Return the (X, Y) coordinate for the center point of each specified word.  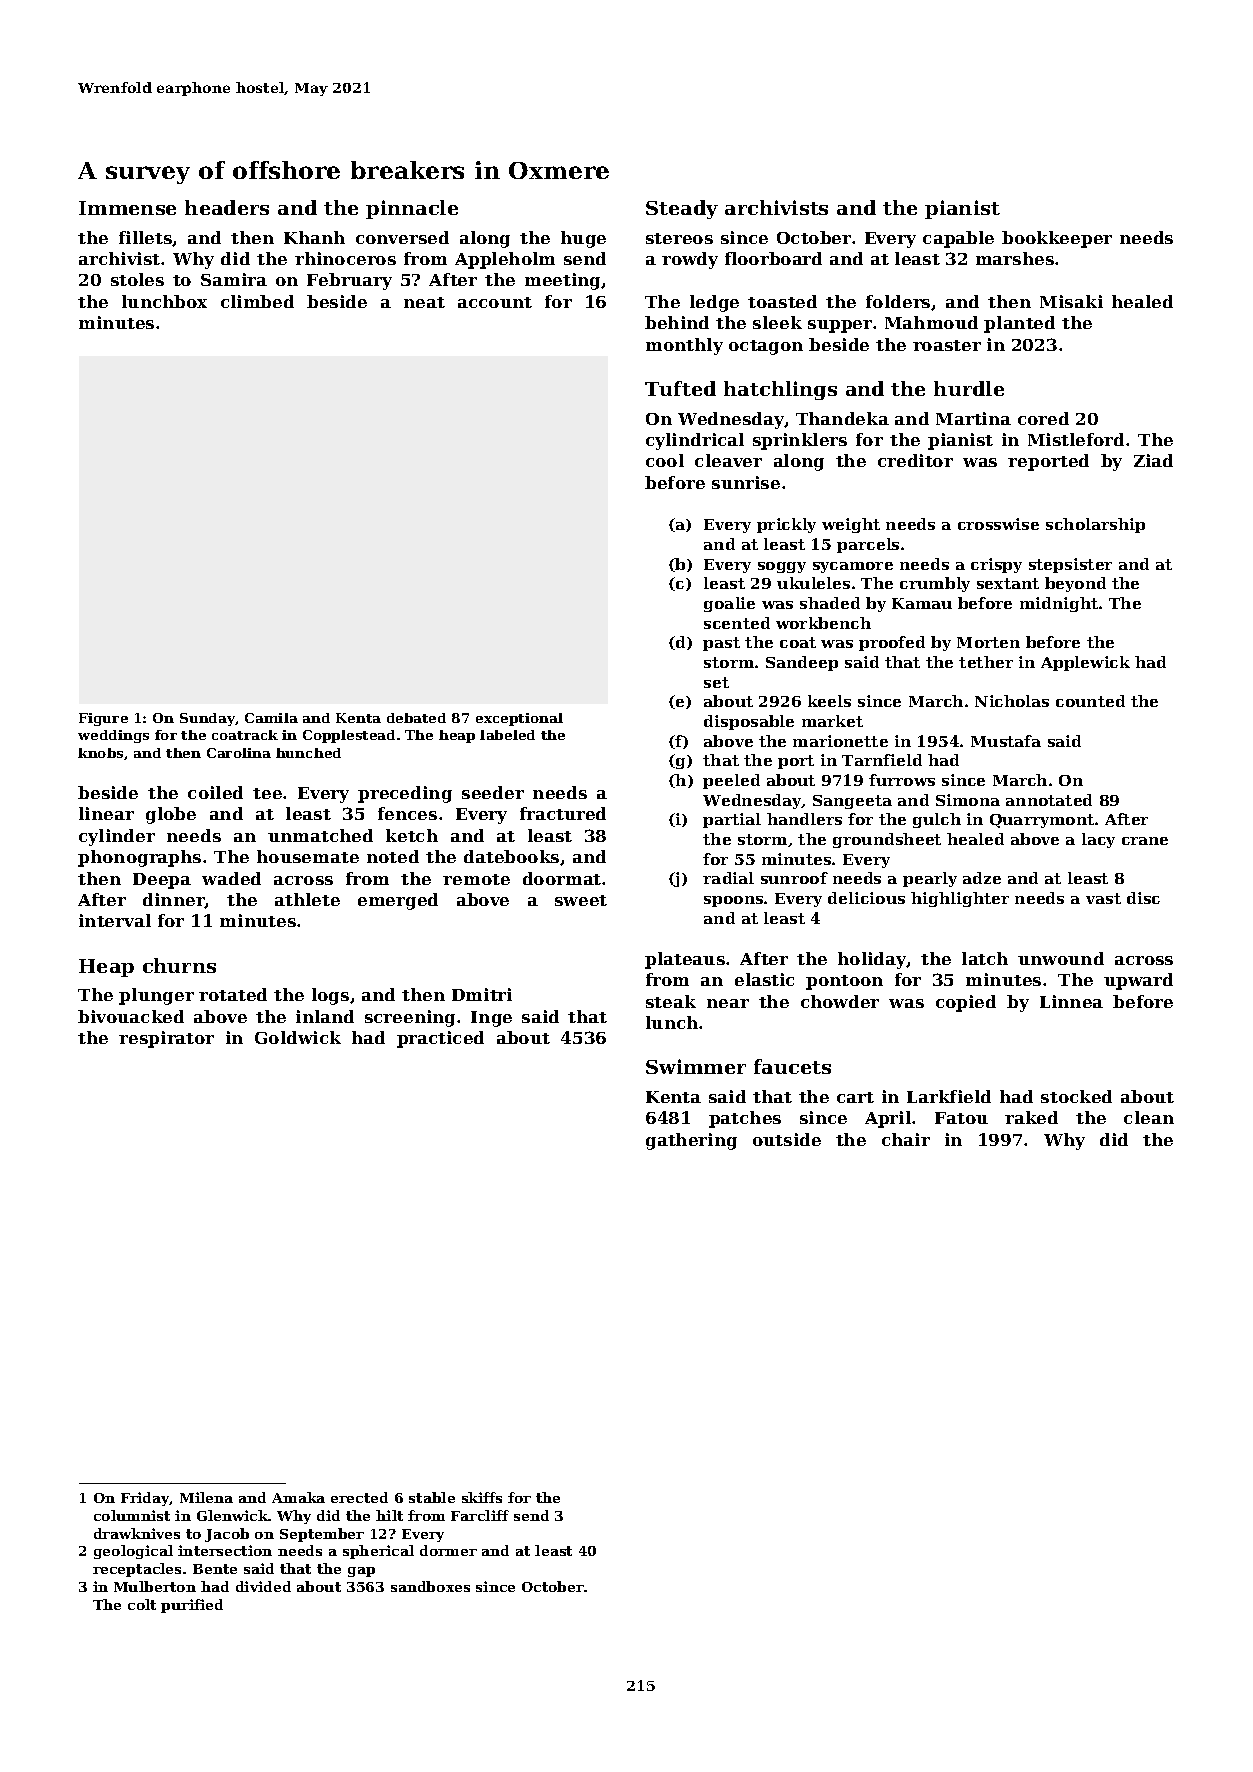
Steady (682, 209)
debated (416, 718)
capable (958, 239)
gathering (691, 1141)
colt (142, 1604)
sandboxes (430, 1586)
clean (1149, 1117)
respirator (166, 1039)
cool (665, 460)
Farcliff (480, 1515)
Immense (127, 208)
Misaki (1071, 301)
